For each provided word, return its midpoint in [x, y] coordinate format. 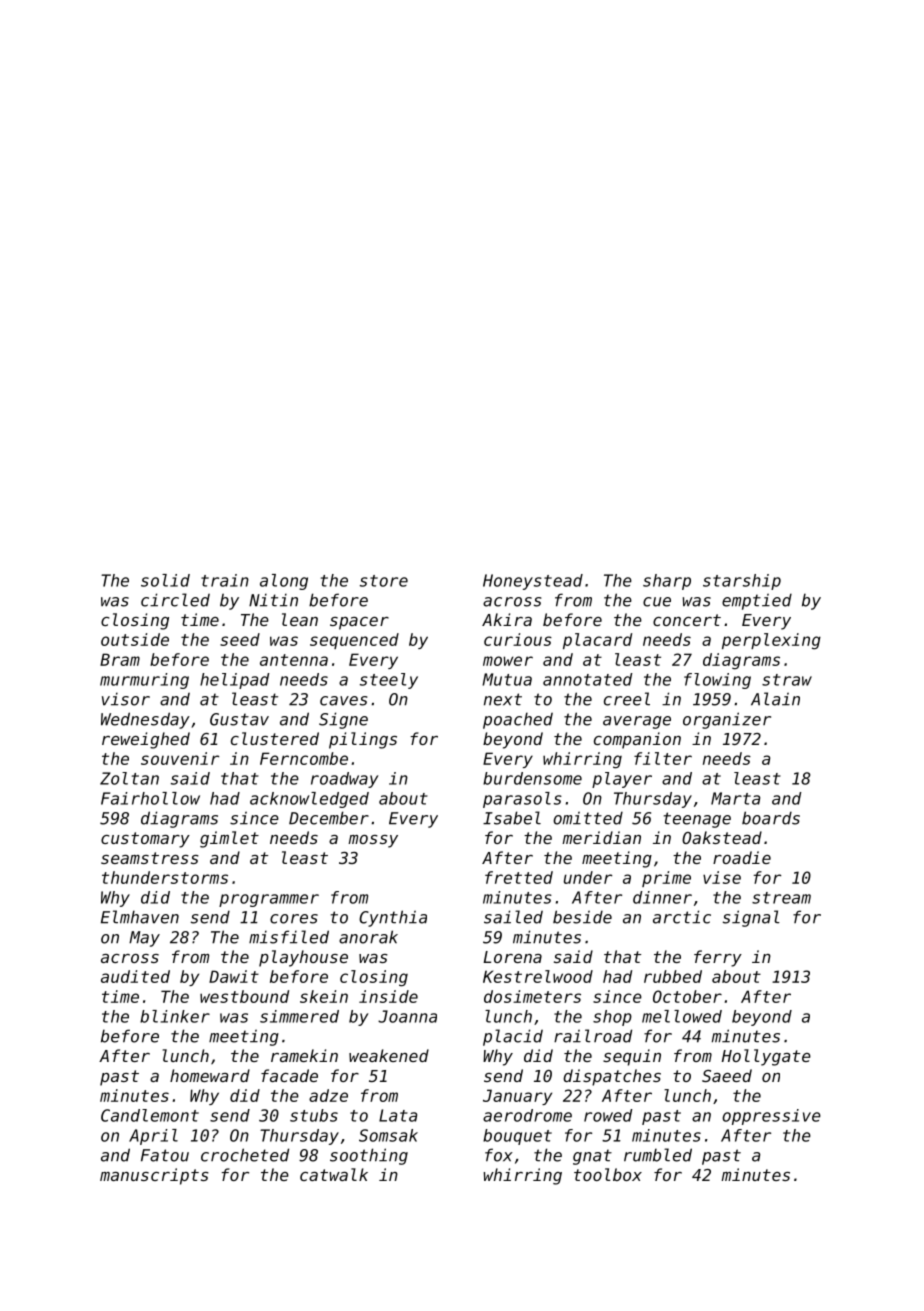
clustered [275, 738]
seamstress [150, 858]
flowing [717, 681]
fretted [519, 877]
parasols [522, 800]
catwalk [334, 1174]
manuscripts [154, 1176]
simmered [299, 1016]
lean [300, 619]
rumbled [658, 1155]
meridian [601, 837]
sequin [632, 1057]
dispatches [612, 1077]
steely [389, 681]
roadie [742, 857]
